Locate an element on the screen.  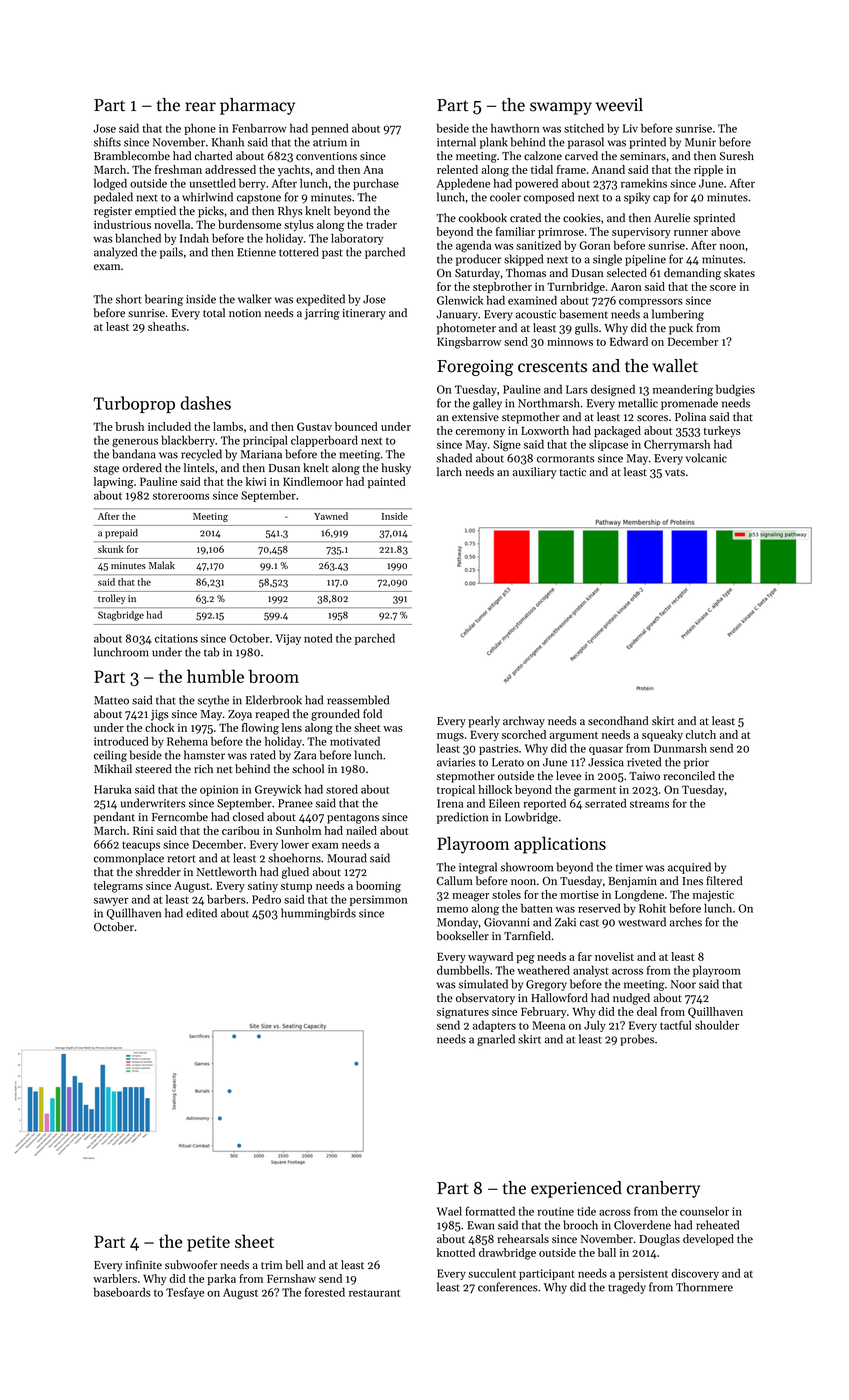
plank is located at coordinates (494, 143).
